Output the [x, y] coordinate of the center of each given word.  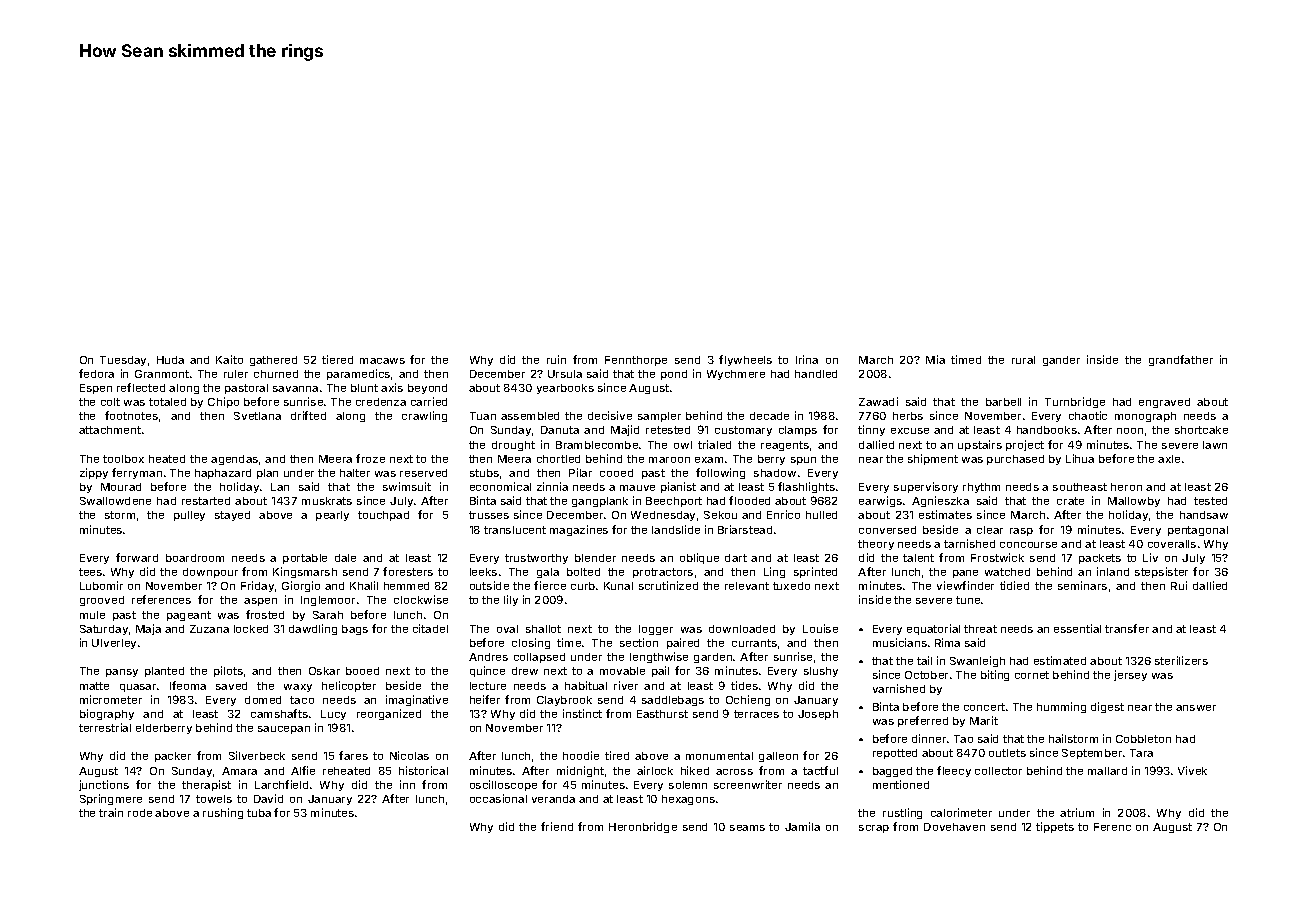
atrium [1077, 812]
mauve [637, 488]
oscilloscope [503, 785]
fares [353, 755]
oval [507, 629]
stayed [232, 516]
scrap [874, 829]
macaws [382, 361]
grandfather [1181, 360]
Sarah [328, 615]
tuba [259, 813]
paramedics [358, 374]
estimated [1060, 660]
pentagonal [1198, 531]
